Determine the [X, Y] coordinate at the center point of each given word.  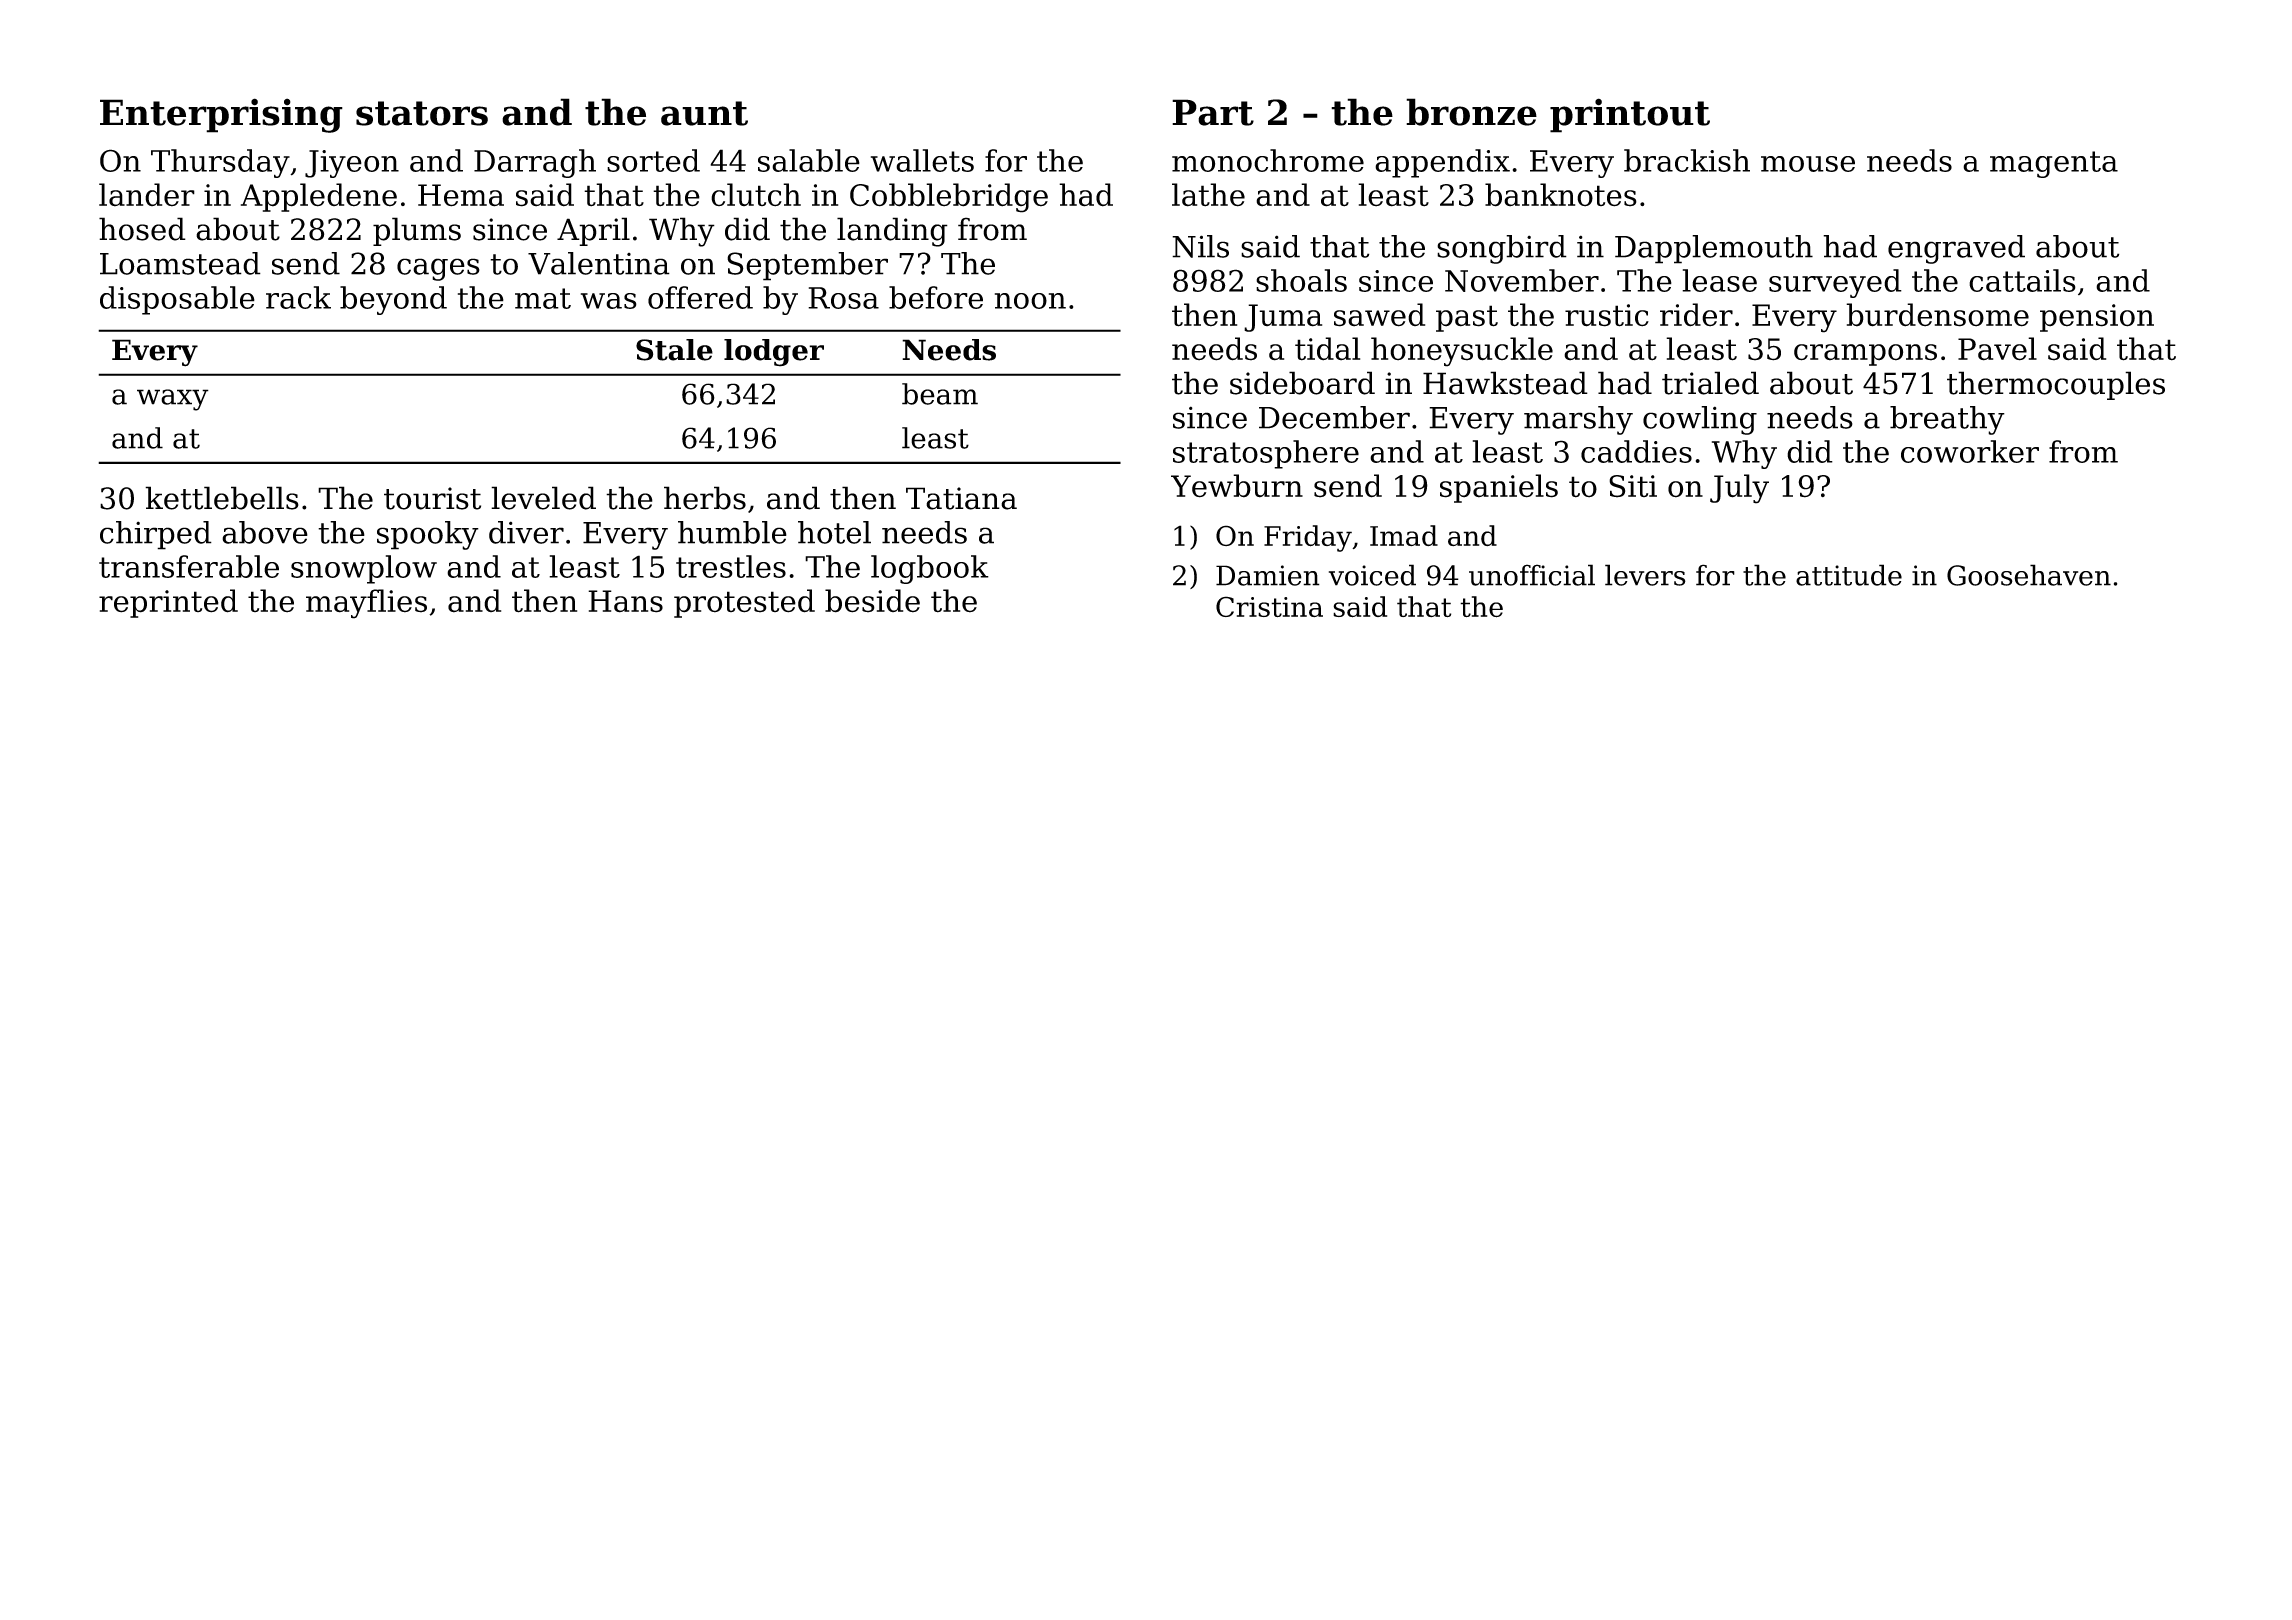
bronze [1471, 112]
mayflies [366, 604]
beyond [393, 300]
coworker [1970, 451]
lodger [774, 353]
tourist [432, 498]
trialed [1710, 383]
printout [1630, 115]
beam [940, 394]
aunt [704, 113]
